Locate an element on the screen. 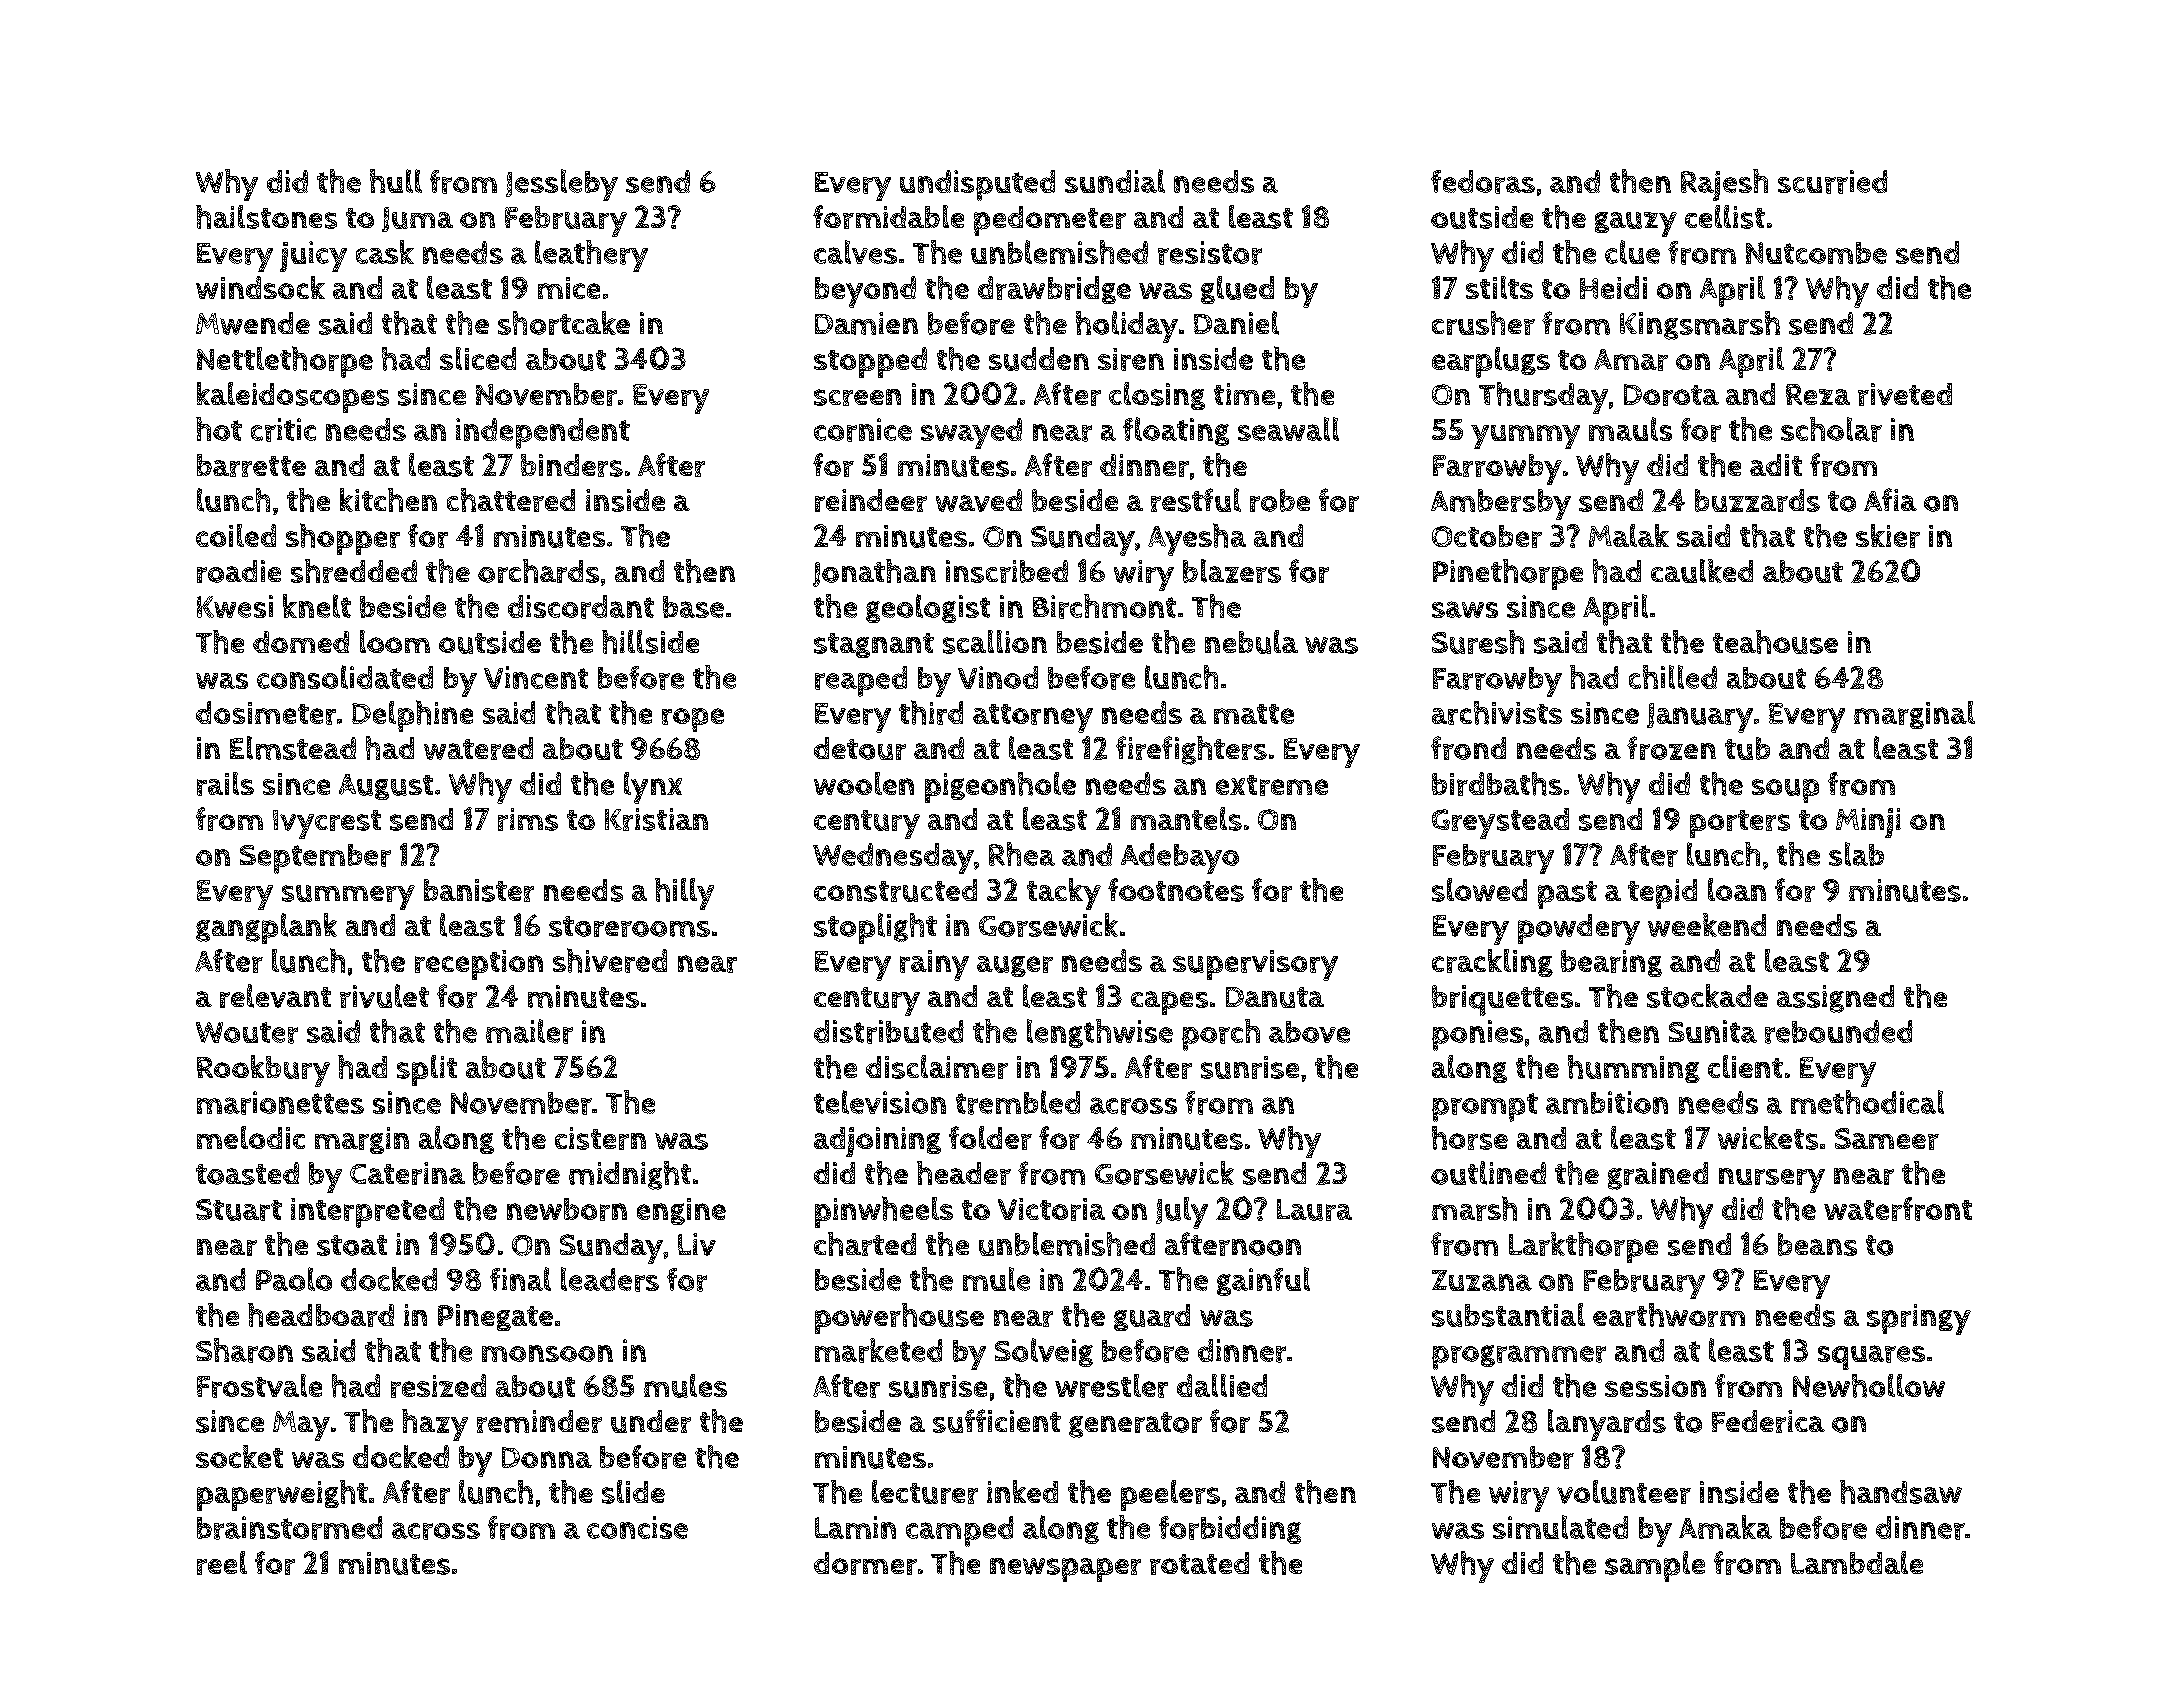 This screenshot has height=1683, width=2178. newspaper is located at coordinates (1065, 1570).
